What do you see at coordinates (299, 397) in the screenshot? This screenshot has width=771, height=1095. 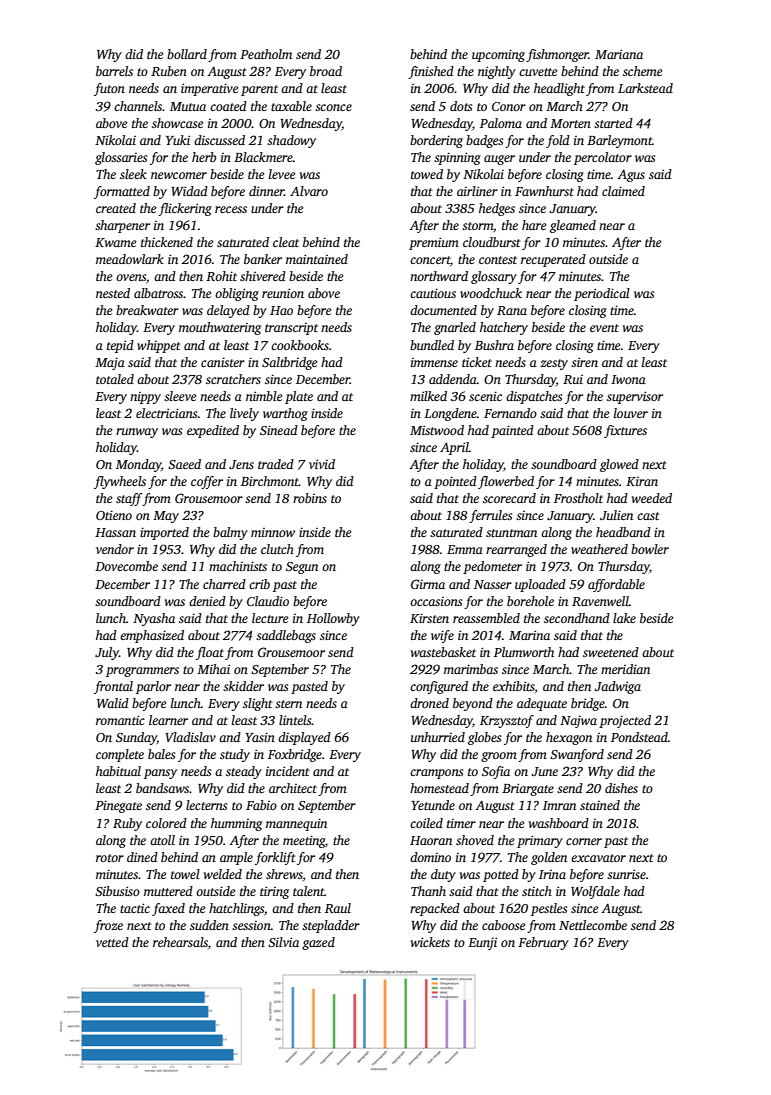 I see `plate` at bounding box center [299, 397].
